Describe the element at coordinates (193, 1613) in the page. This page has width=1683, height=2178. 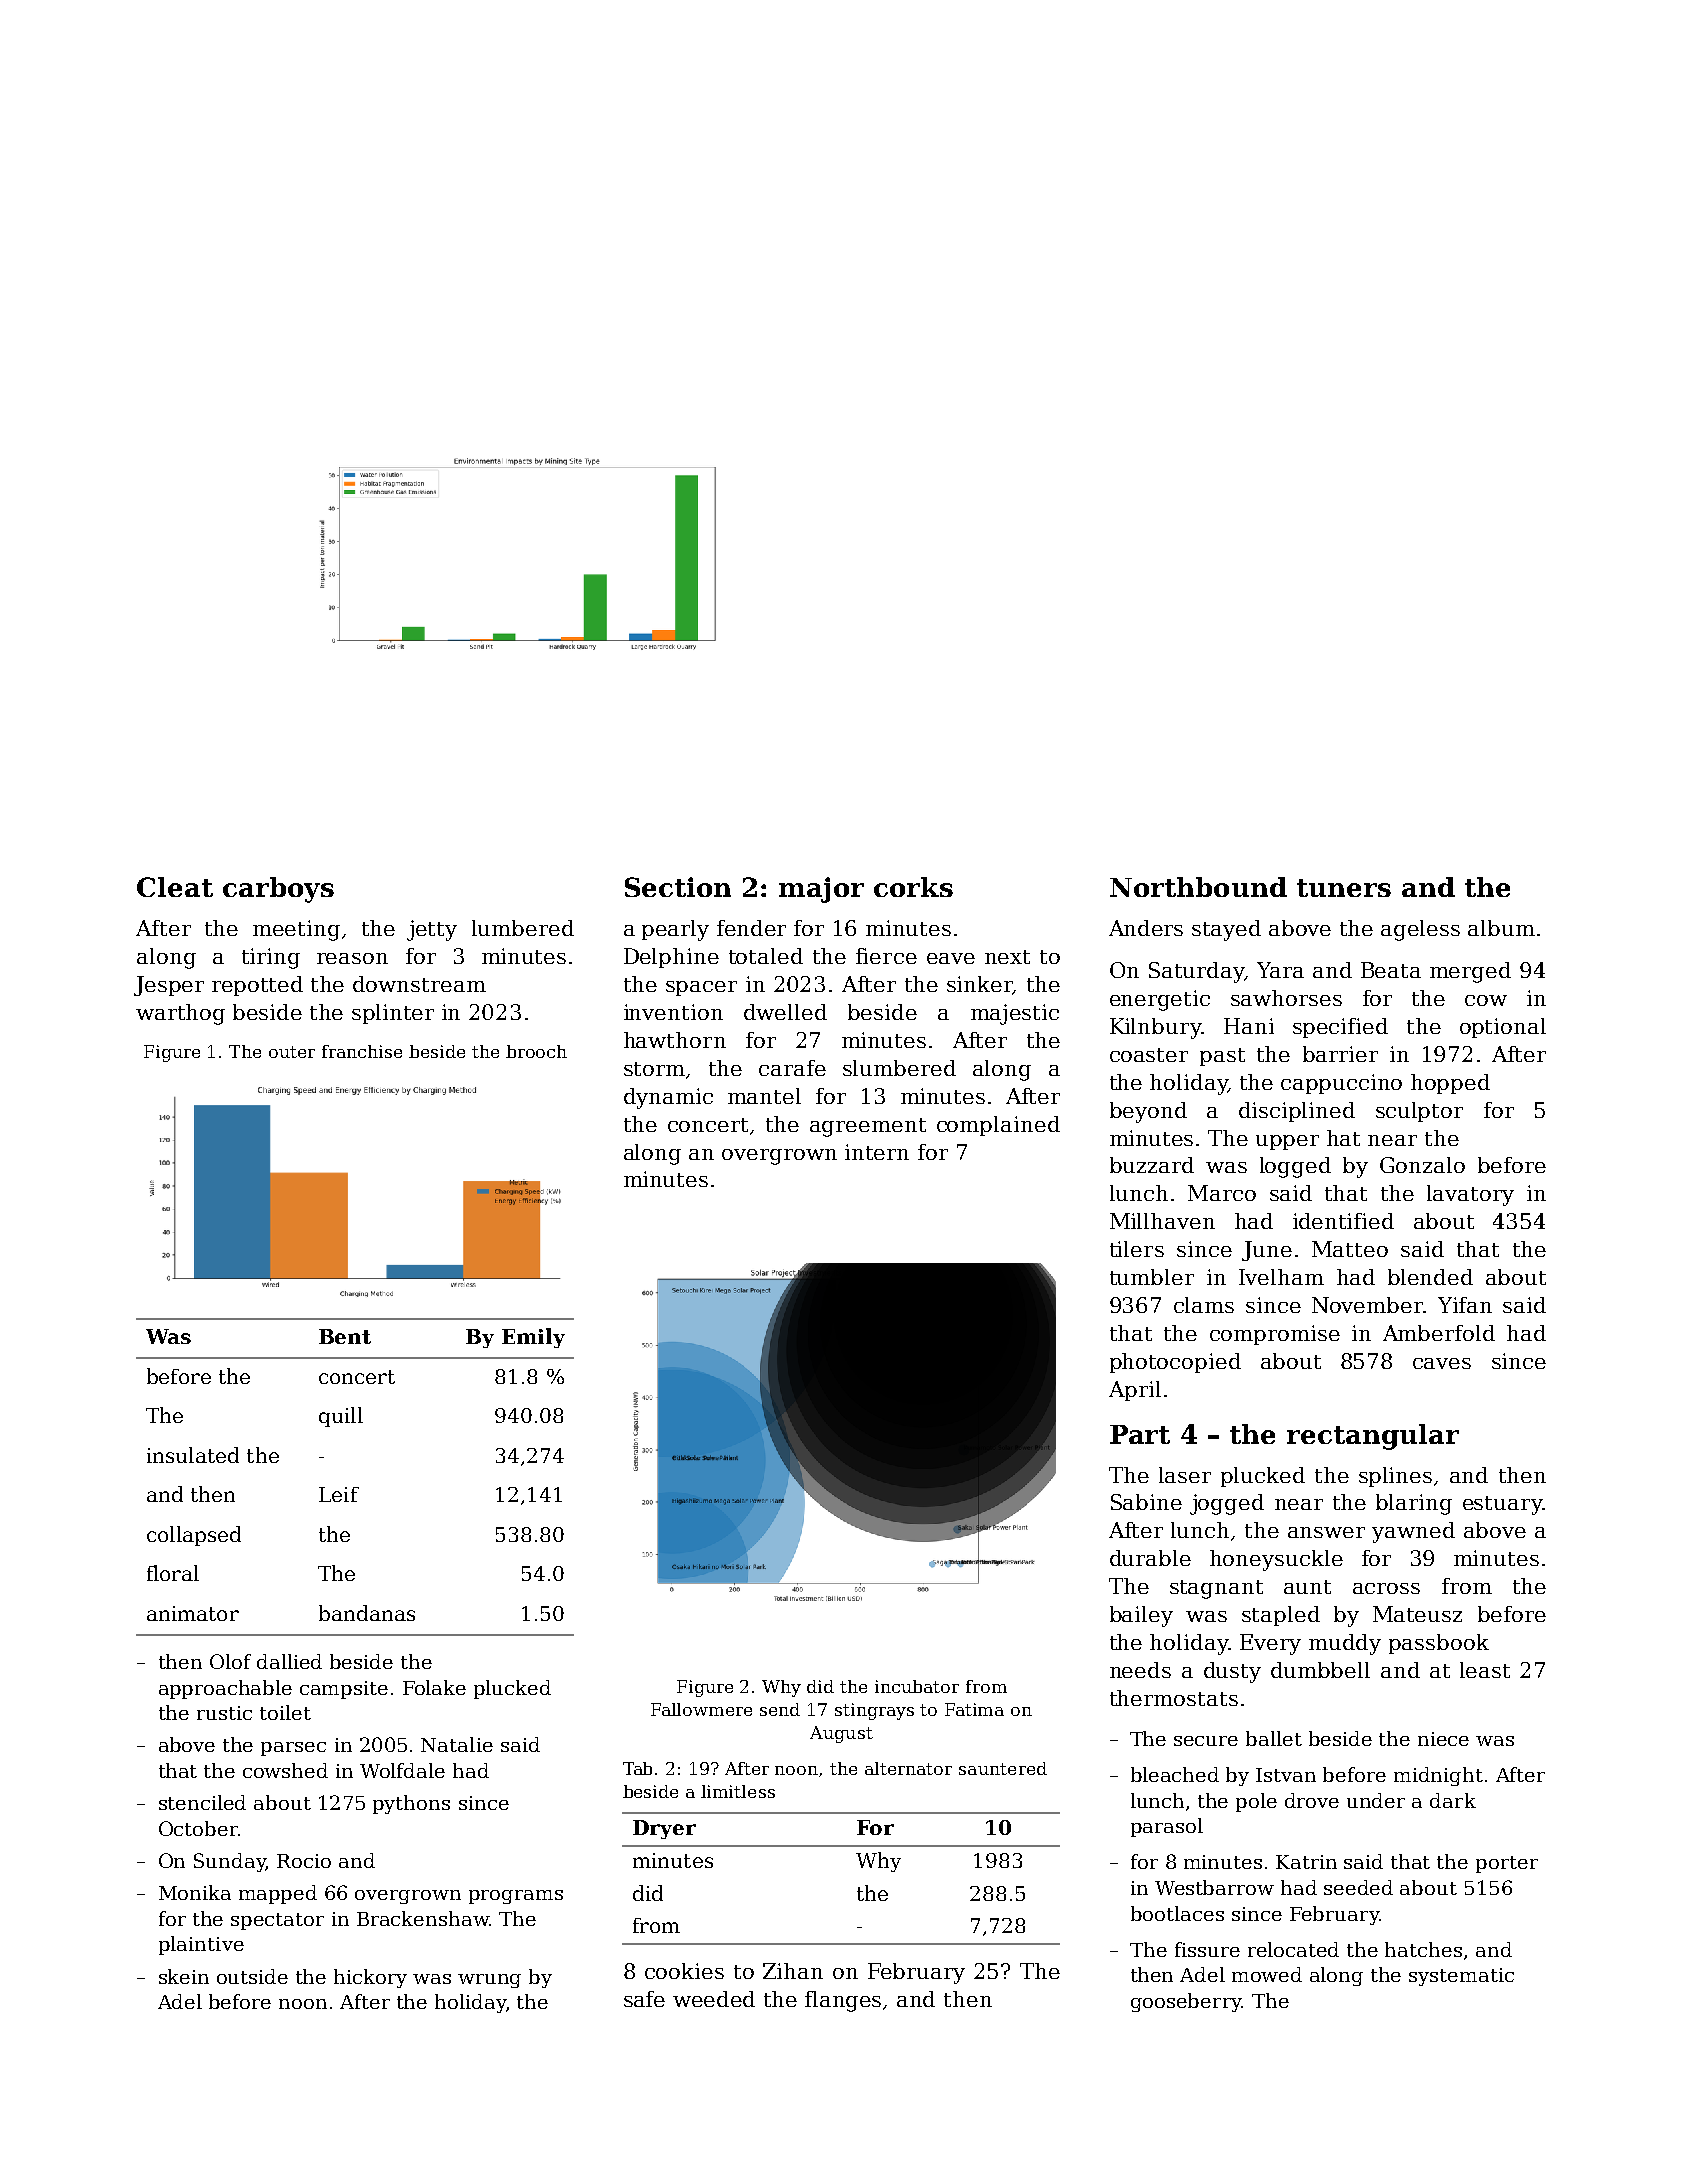
I see `animator` at that location.
